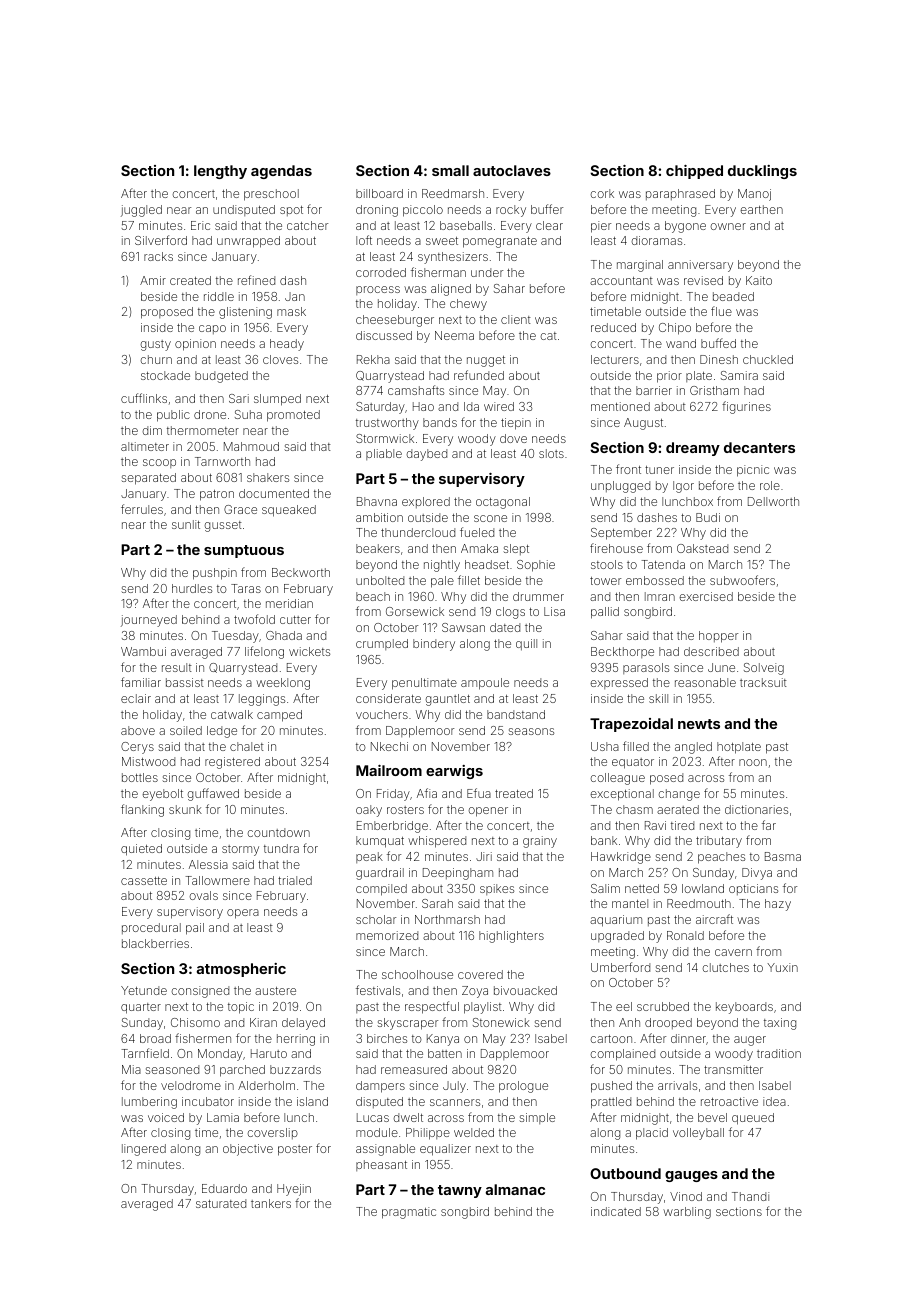 This screenshot has width=924, height=1308. Describe the element at coordinates (240, 509) in the screenshot. I see `Grace` at that location.
